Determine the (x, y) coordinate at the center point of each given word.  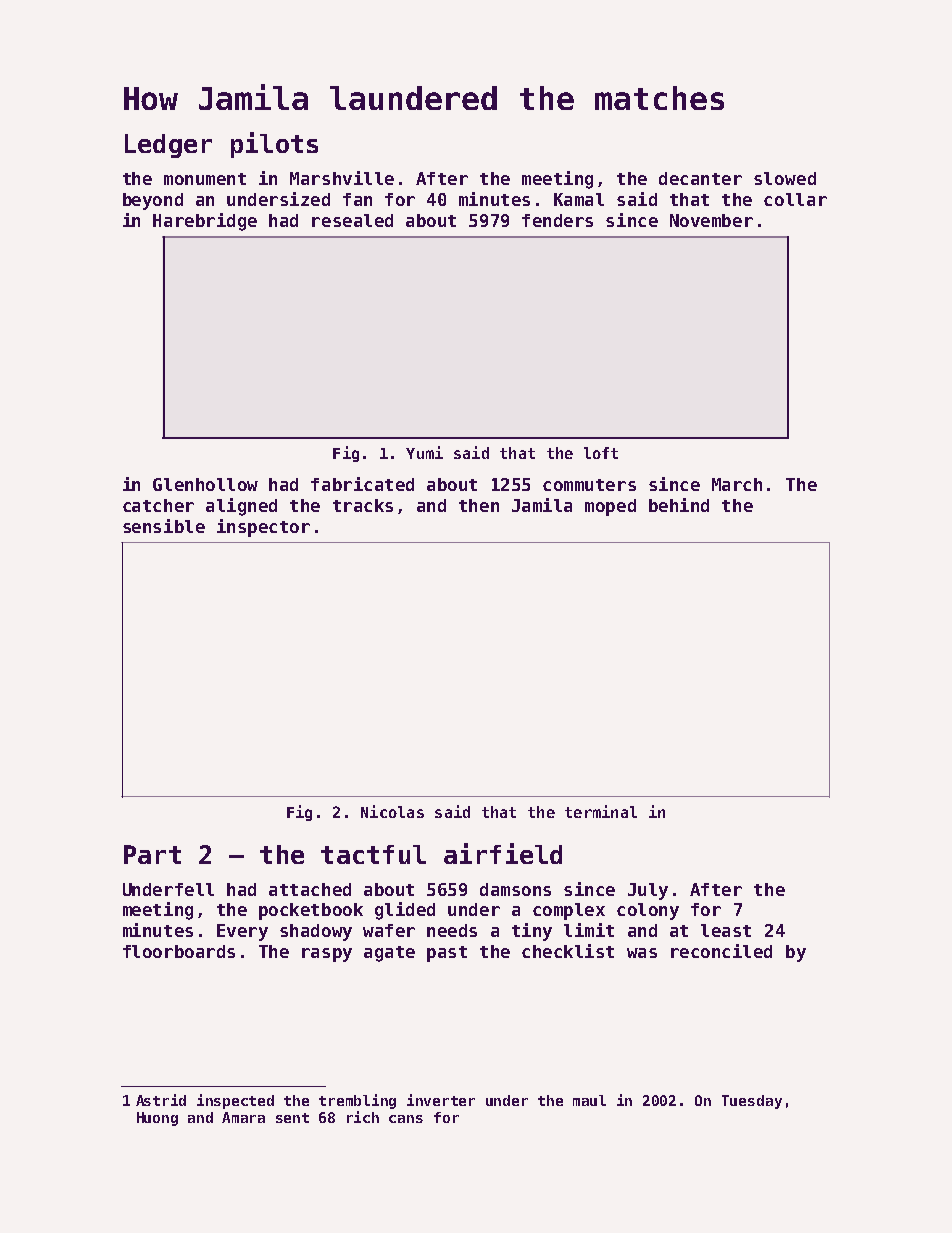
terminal (601, 811)
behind (679, 505)
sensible (164, 526)
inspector (263, 528)
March (737, 484)
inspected (235, 1101)
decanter (700, 178)
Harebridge (205, 222)
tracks (363, 505)
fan (357, 199)
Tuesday (752, 1102)
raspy (327, 955)
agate (389, 954)
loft (601, 453)
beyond (153, 201)
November (711, 220)
